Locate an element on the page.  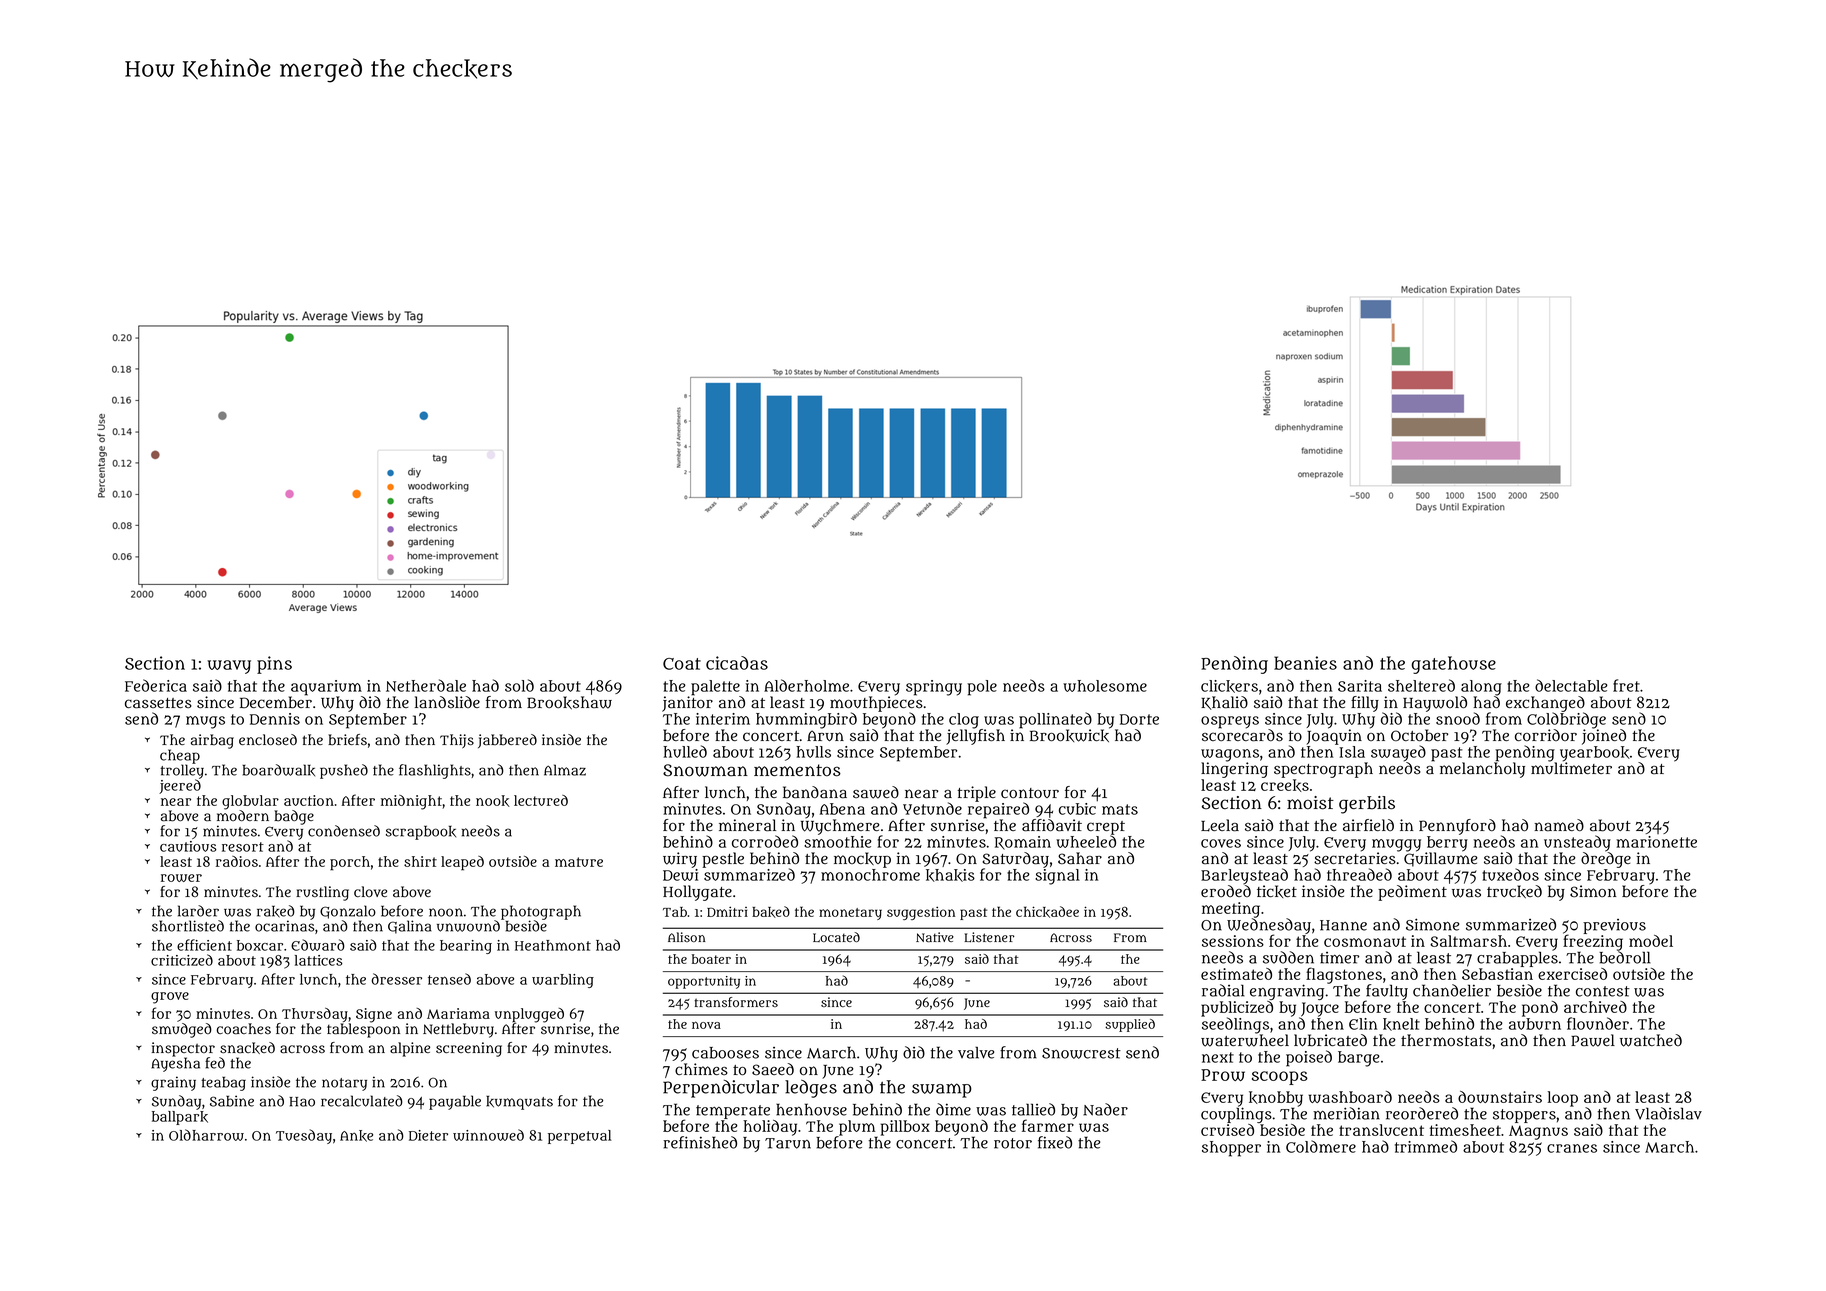
Sahar is located at coordinates (1080, 858).
